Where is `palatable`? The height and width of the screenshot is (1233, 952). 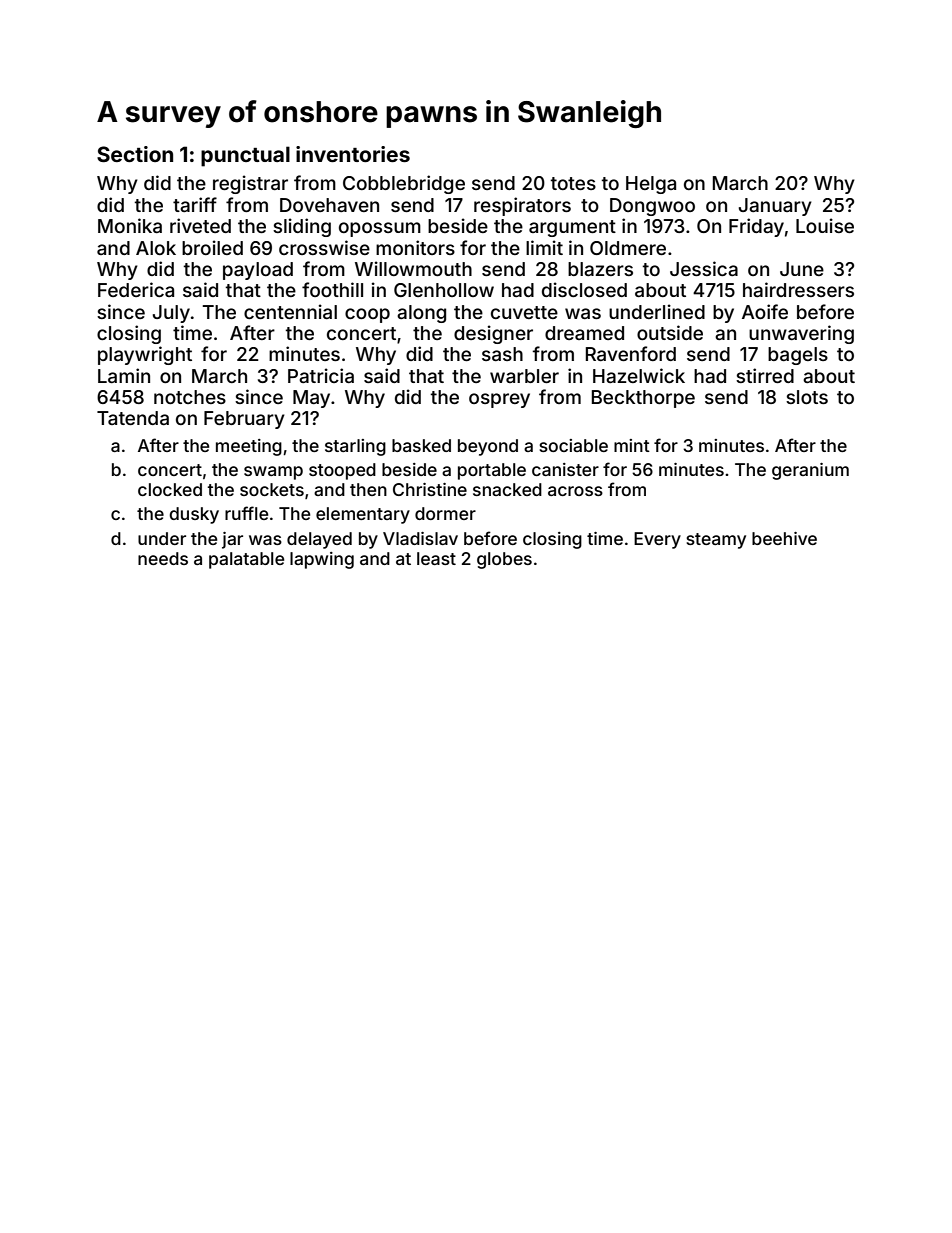
palatable is located at coordinates (246, 560).
